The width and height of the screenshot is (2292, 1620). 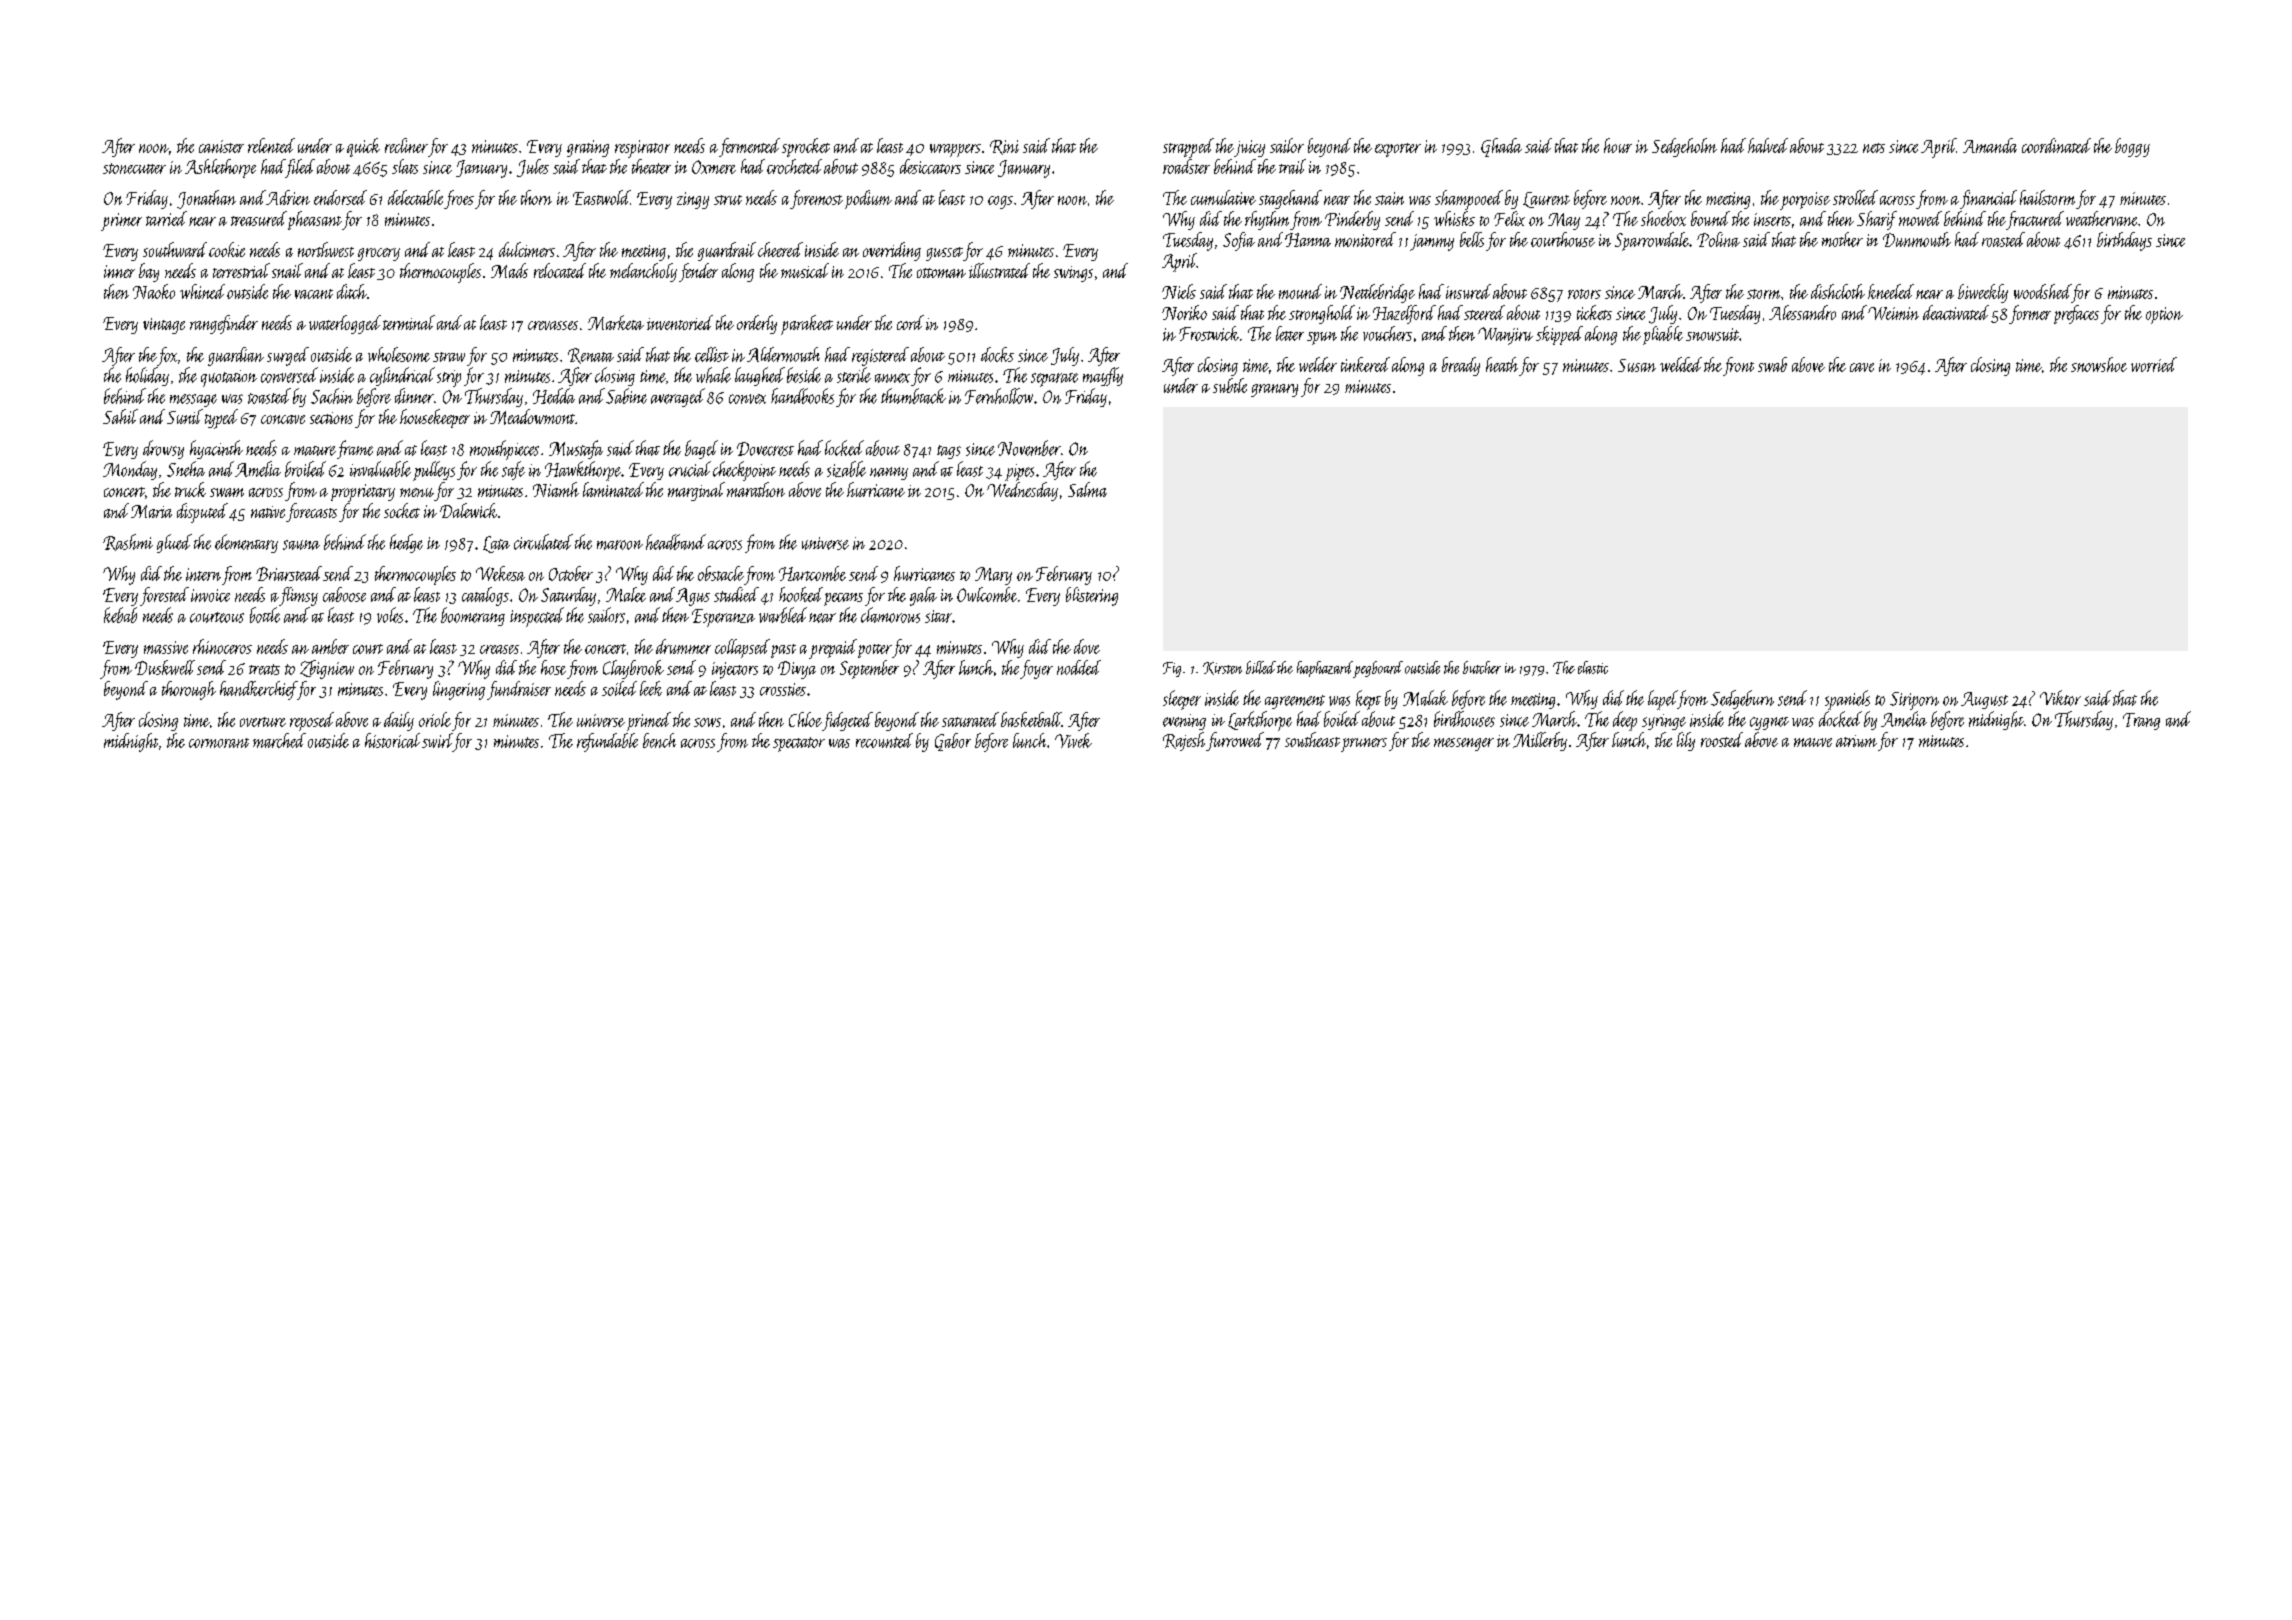 I want to click on Zbigniew, so click(x=327, y=669).
